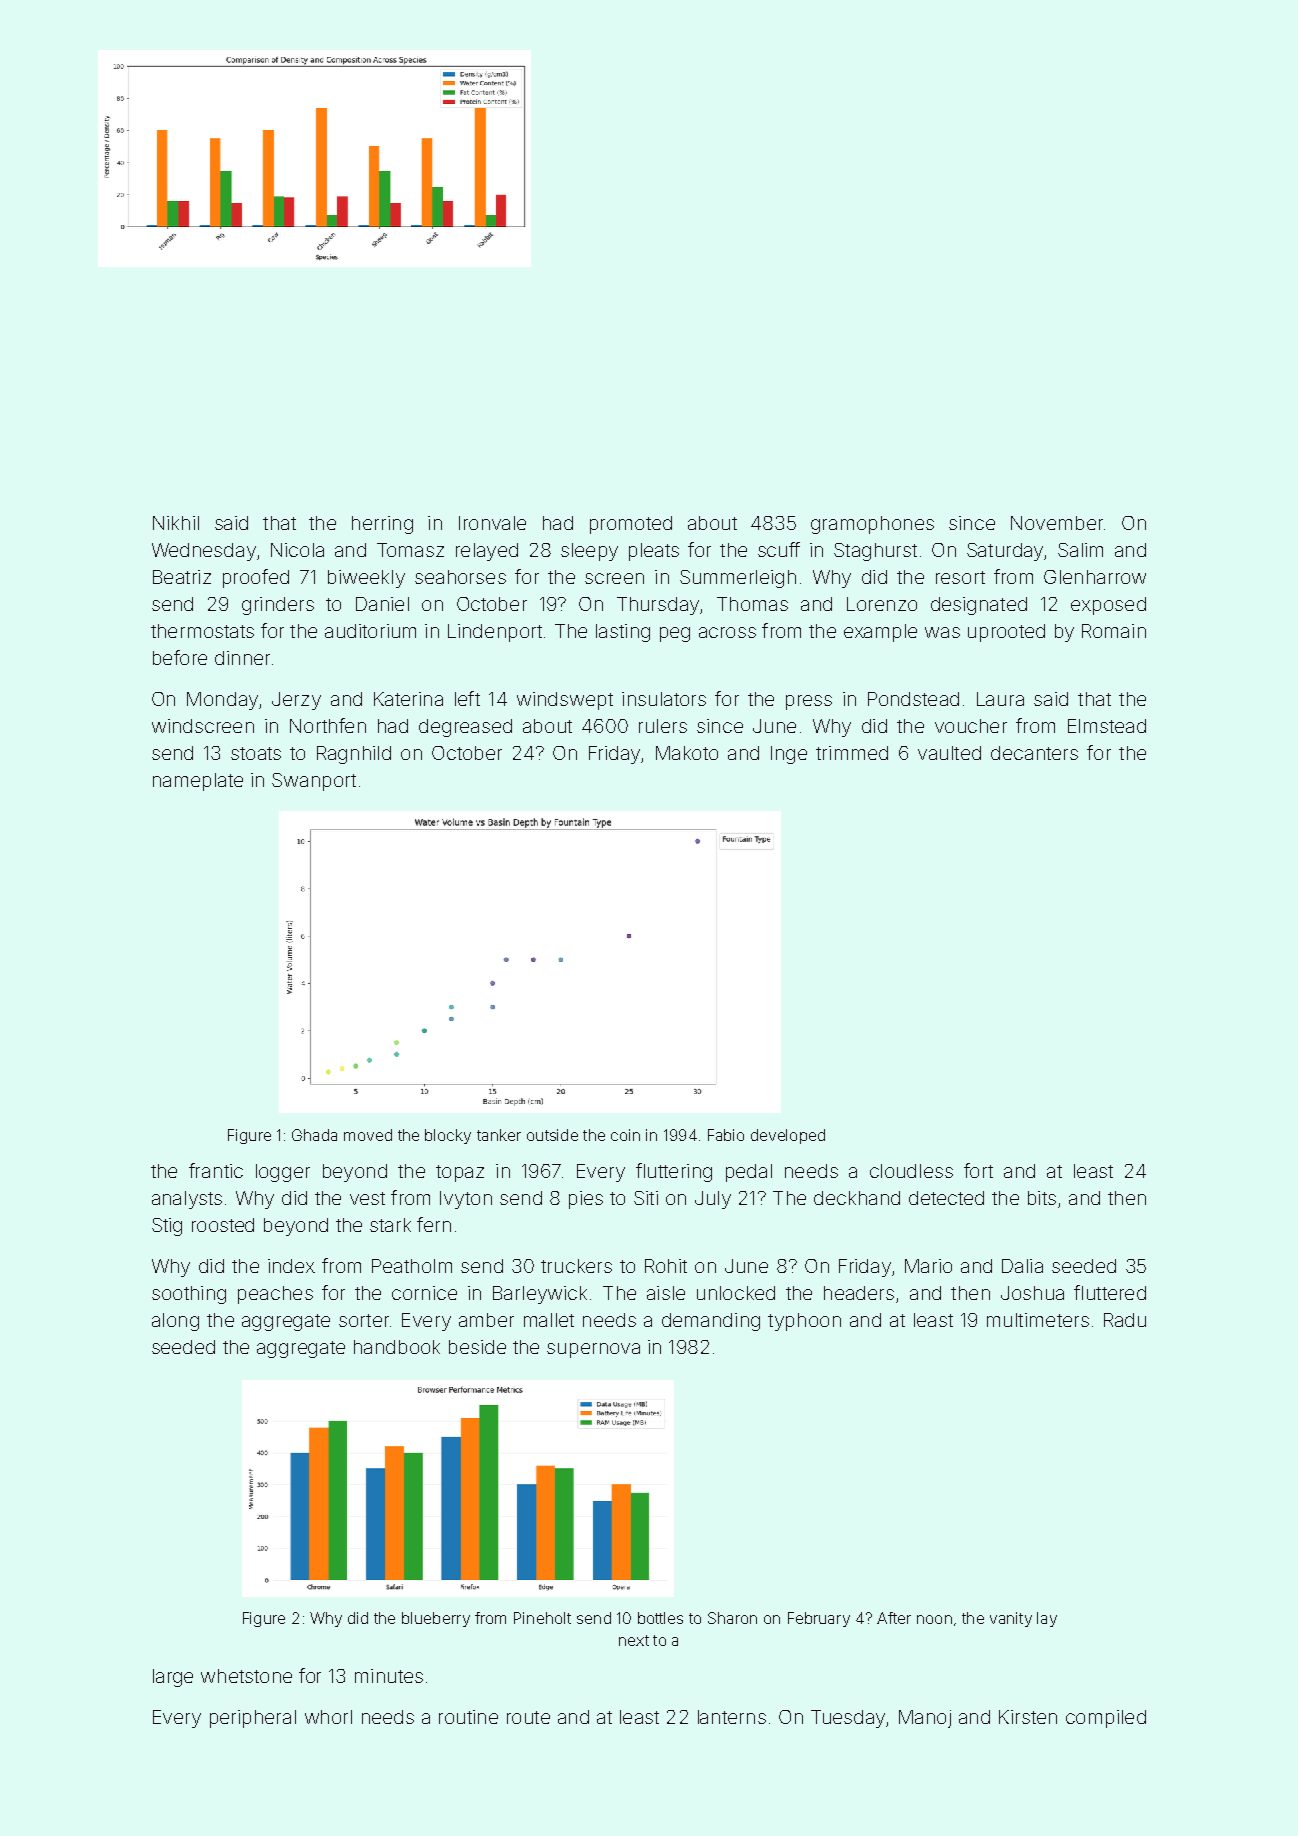 The height and width of the screenshot is (1836, 1298). What do you see at coordinates (468, 1717) in the screenshot?
I see `routine` at bounding box center [468, 1717].
